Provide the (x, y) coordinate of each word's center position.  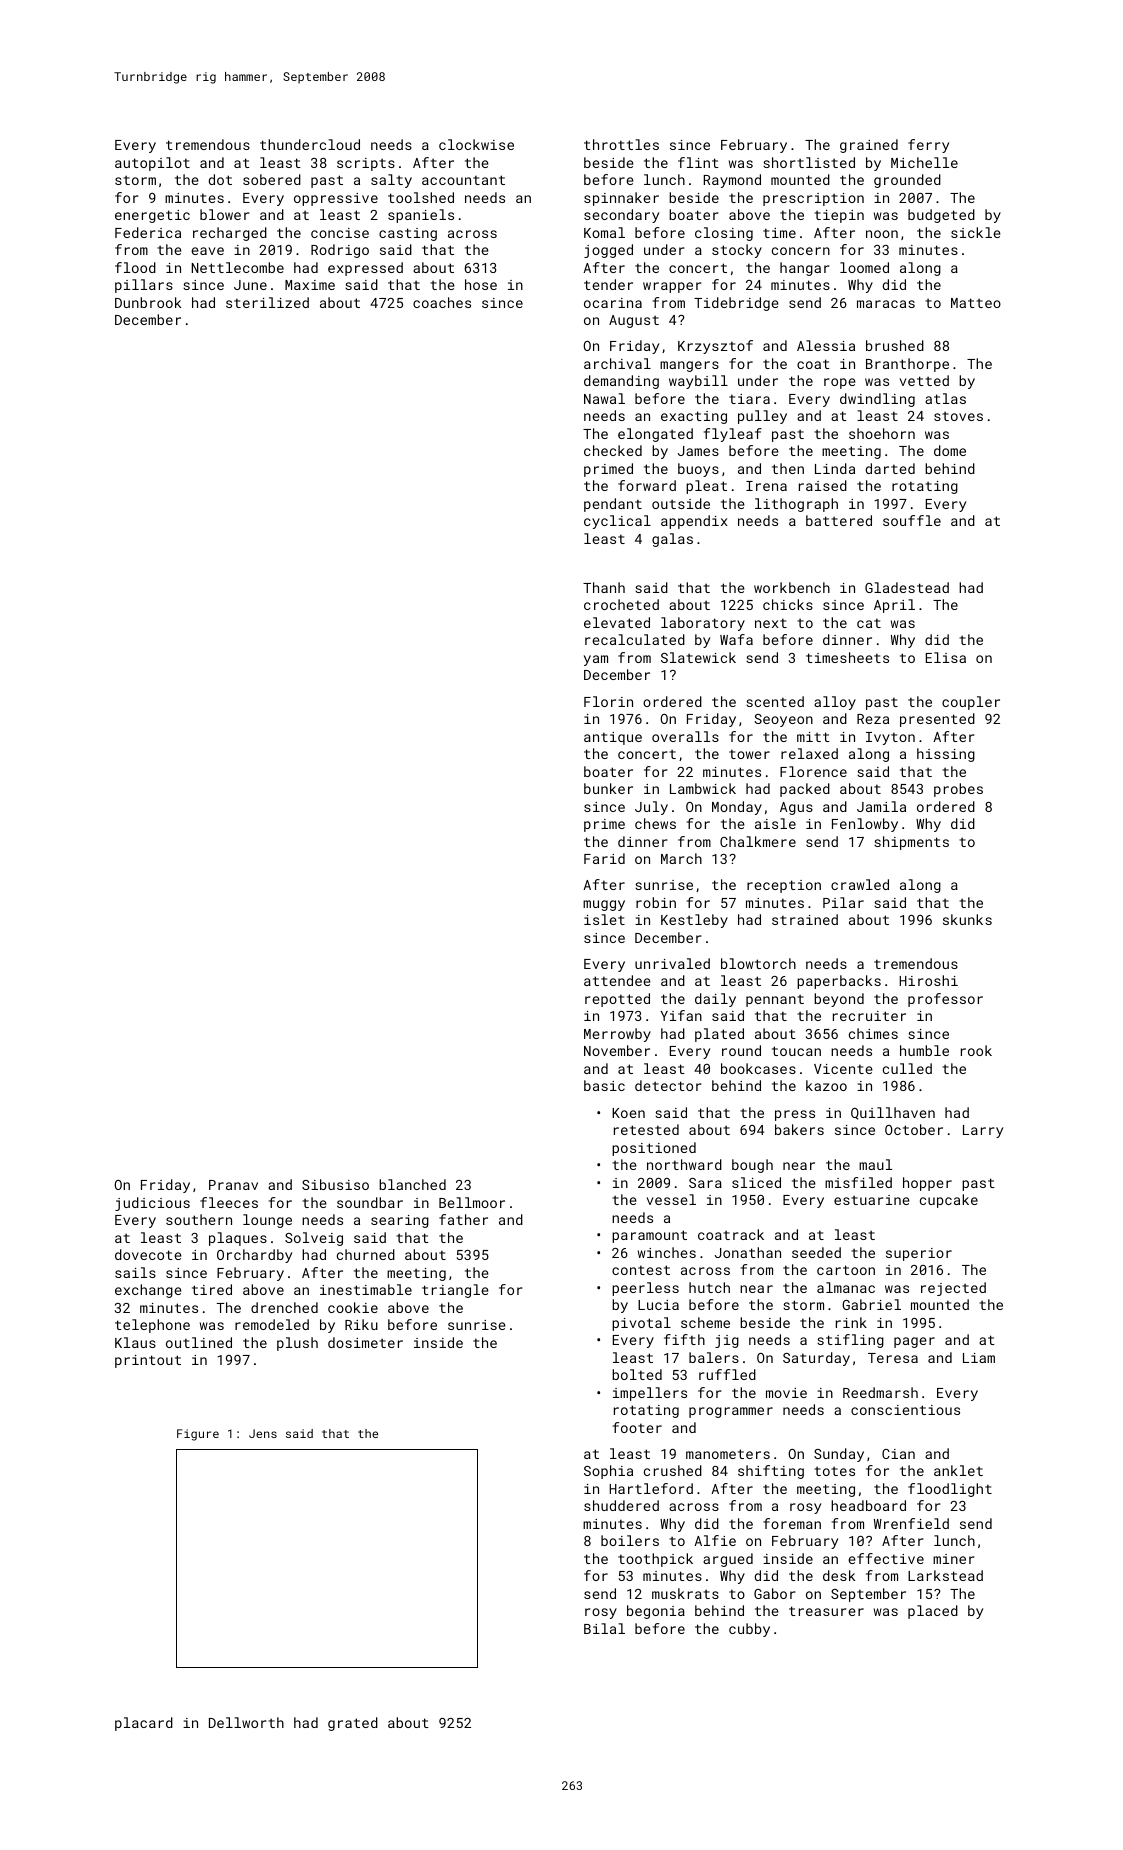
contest (641, 1270)
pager (914, 1342)
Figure (198, 1435)
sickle (976, 232)
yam (596, 660)
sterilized (267, 302)
